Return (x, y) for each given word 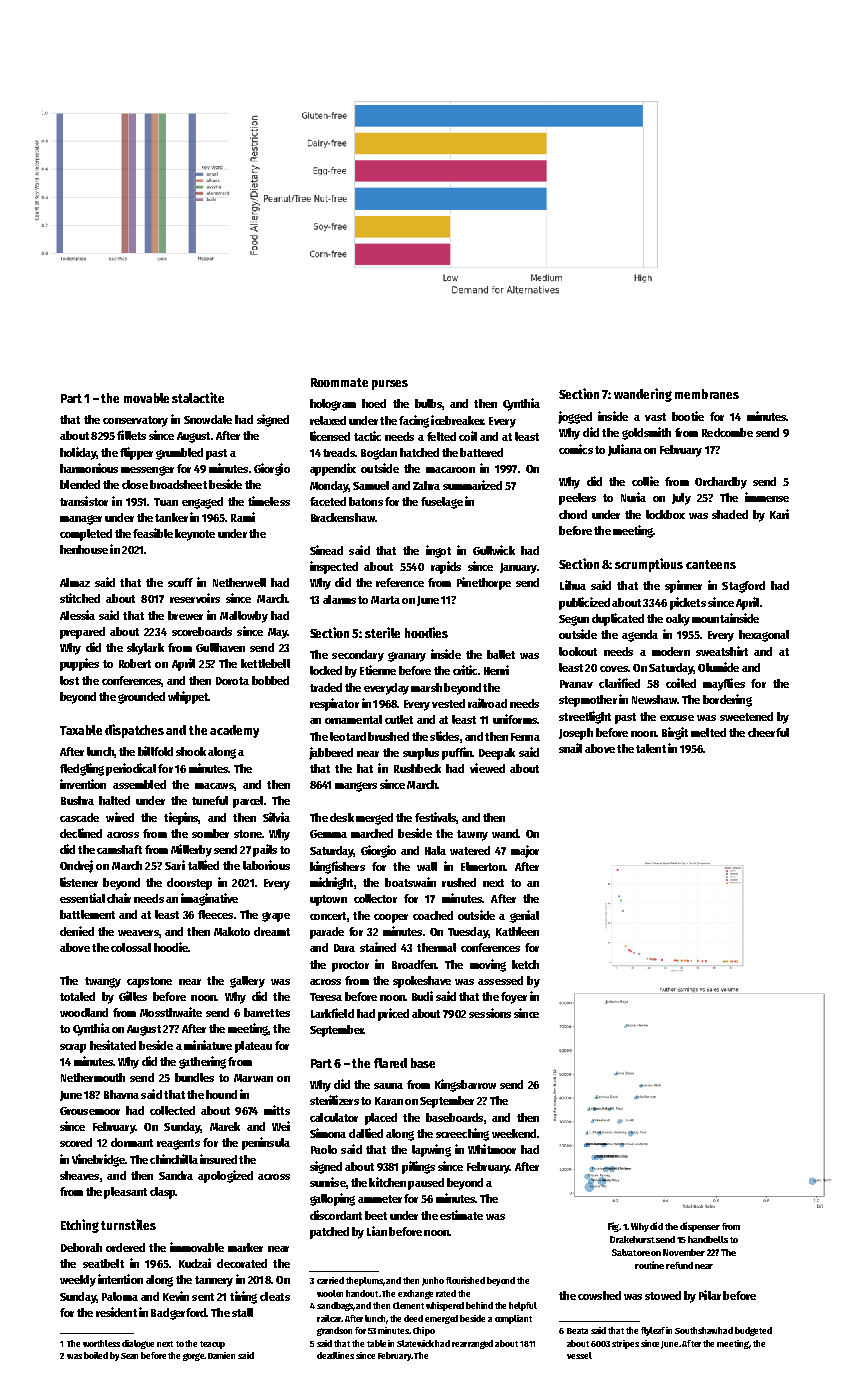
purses (390, 385)
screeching (462, 1134)
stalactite (198, 397)
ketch (525, 964)
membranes (707, 394)
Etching (80, 1226)
